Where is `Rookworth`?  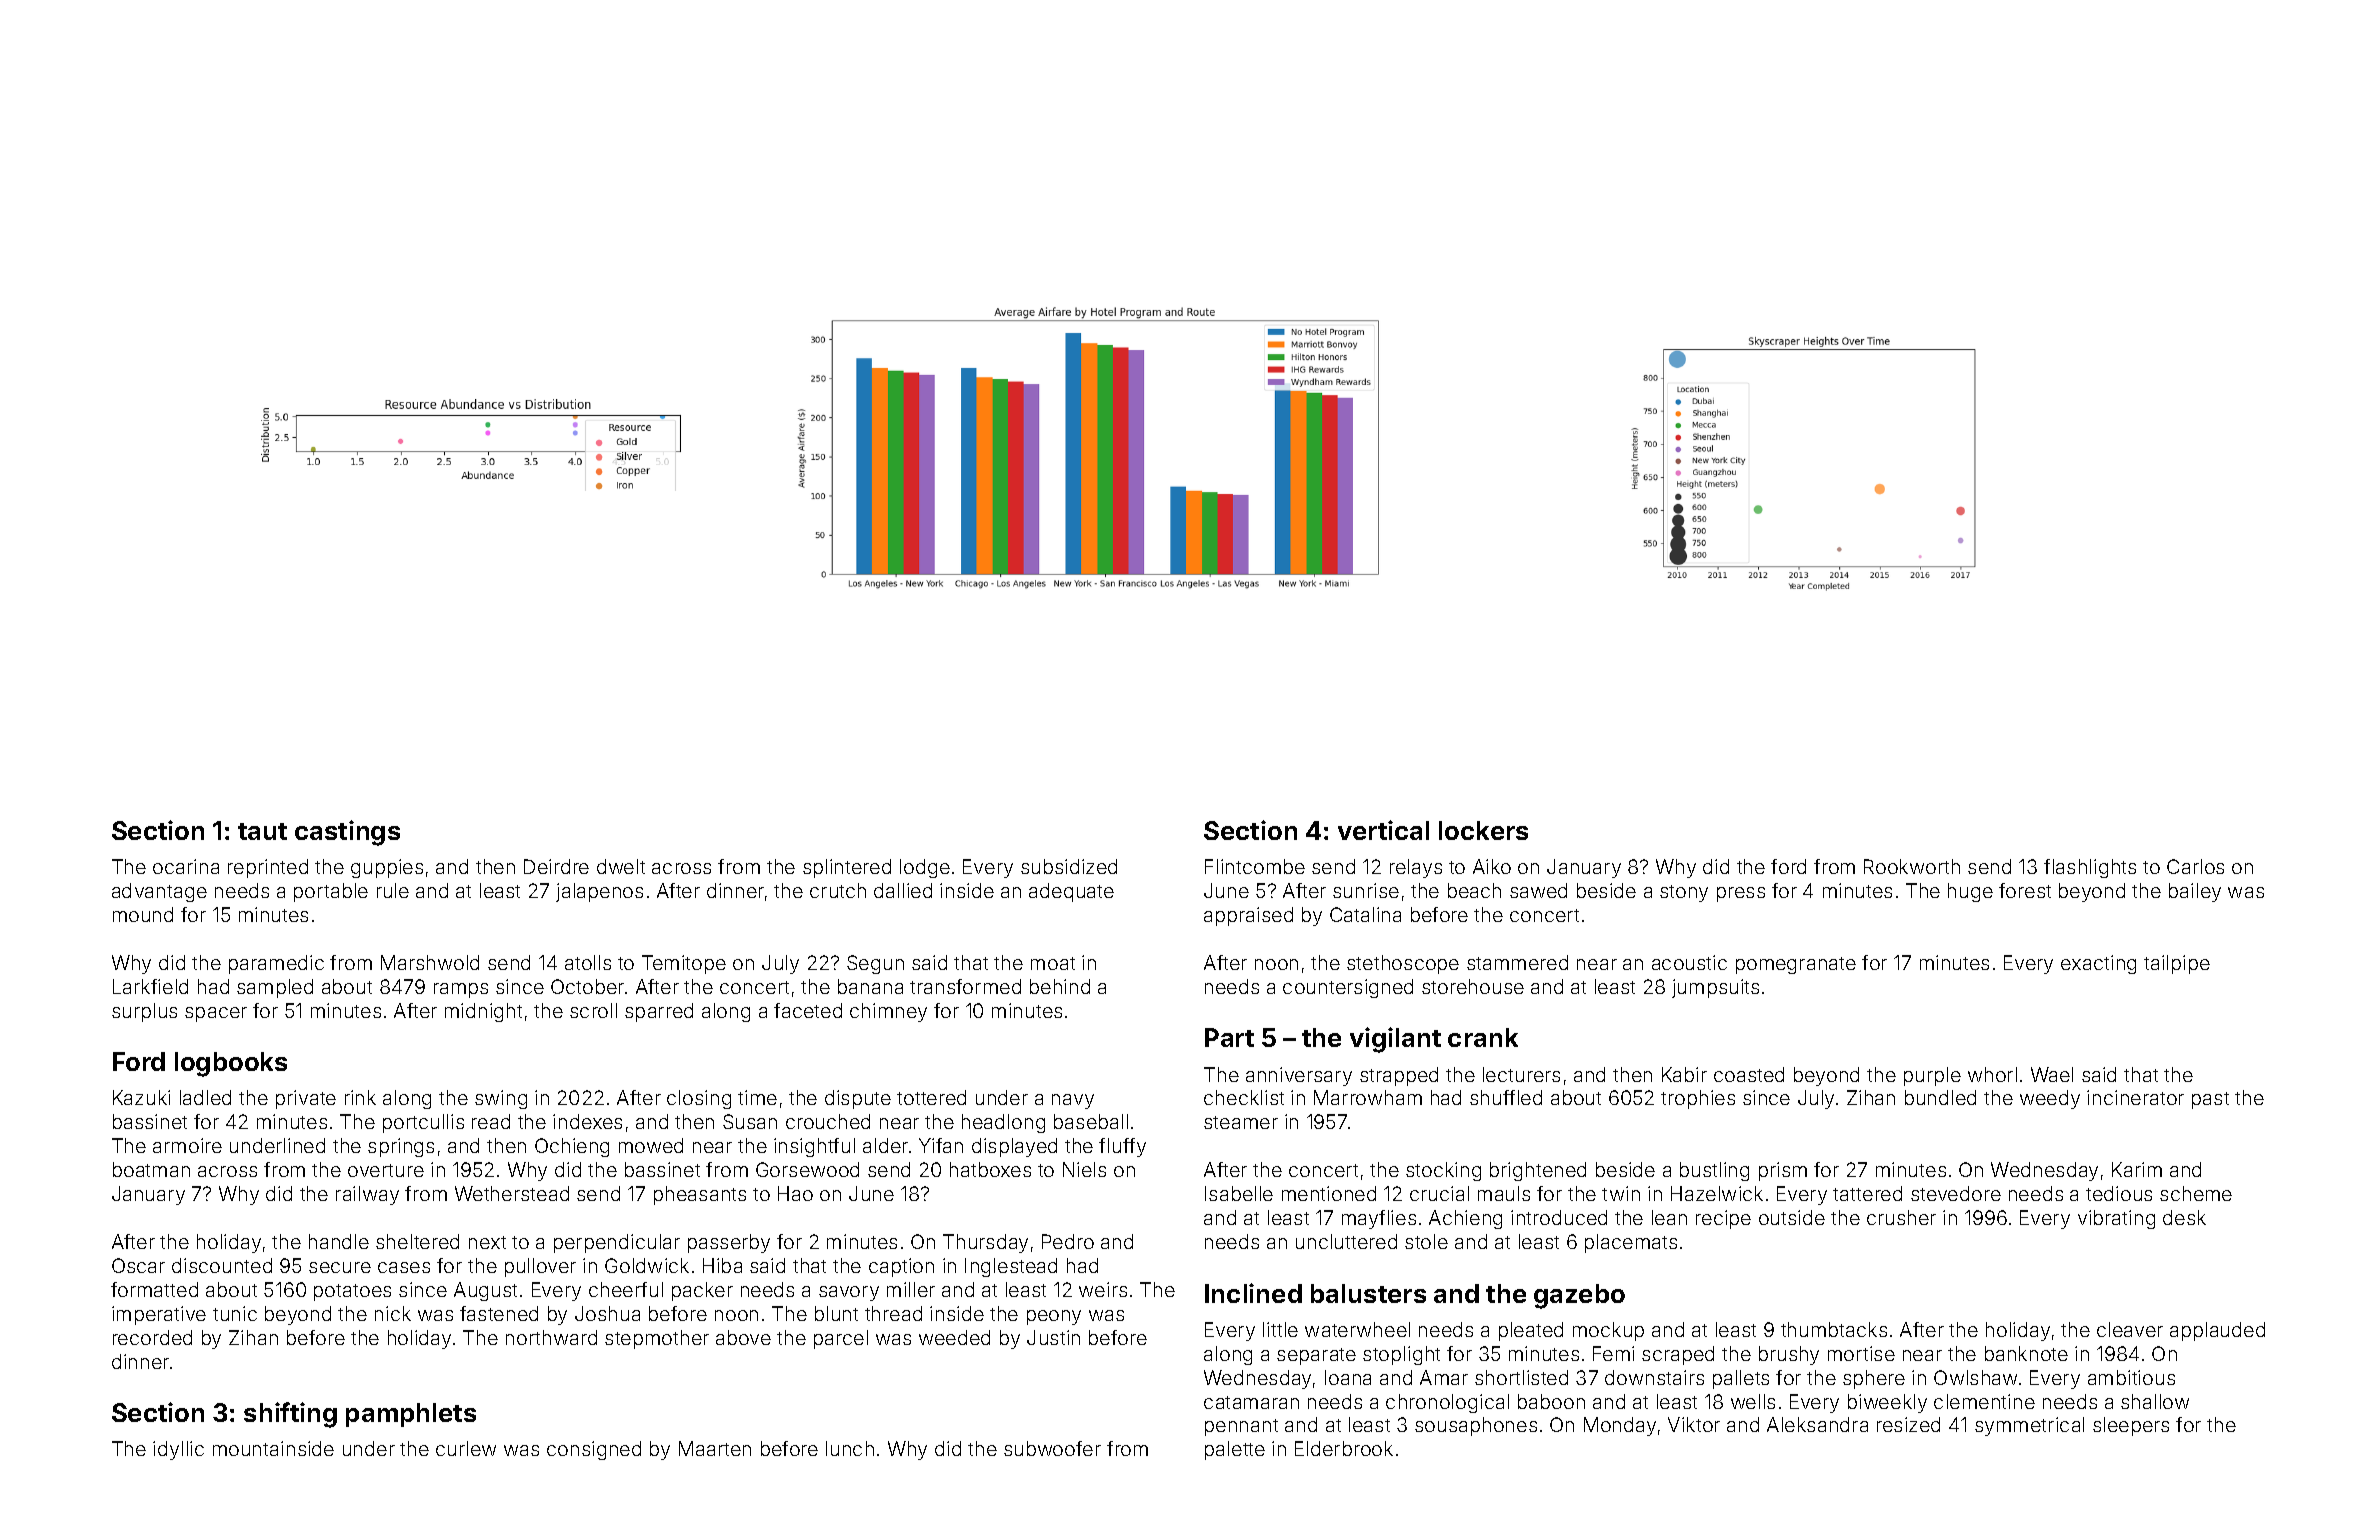
Rookworth is located at coordinates (1912, 866).
